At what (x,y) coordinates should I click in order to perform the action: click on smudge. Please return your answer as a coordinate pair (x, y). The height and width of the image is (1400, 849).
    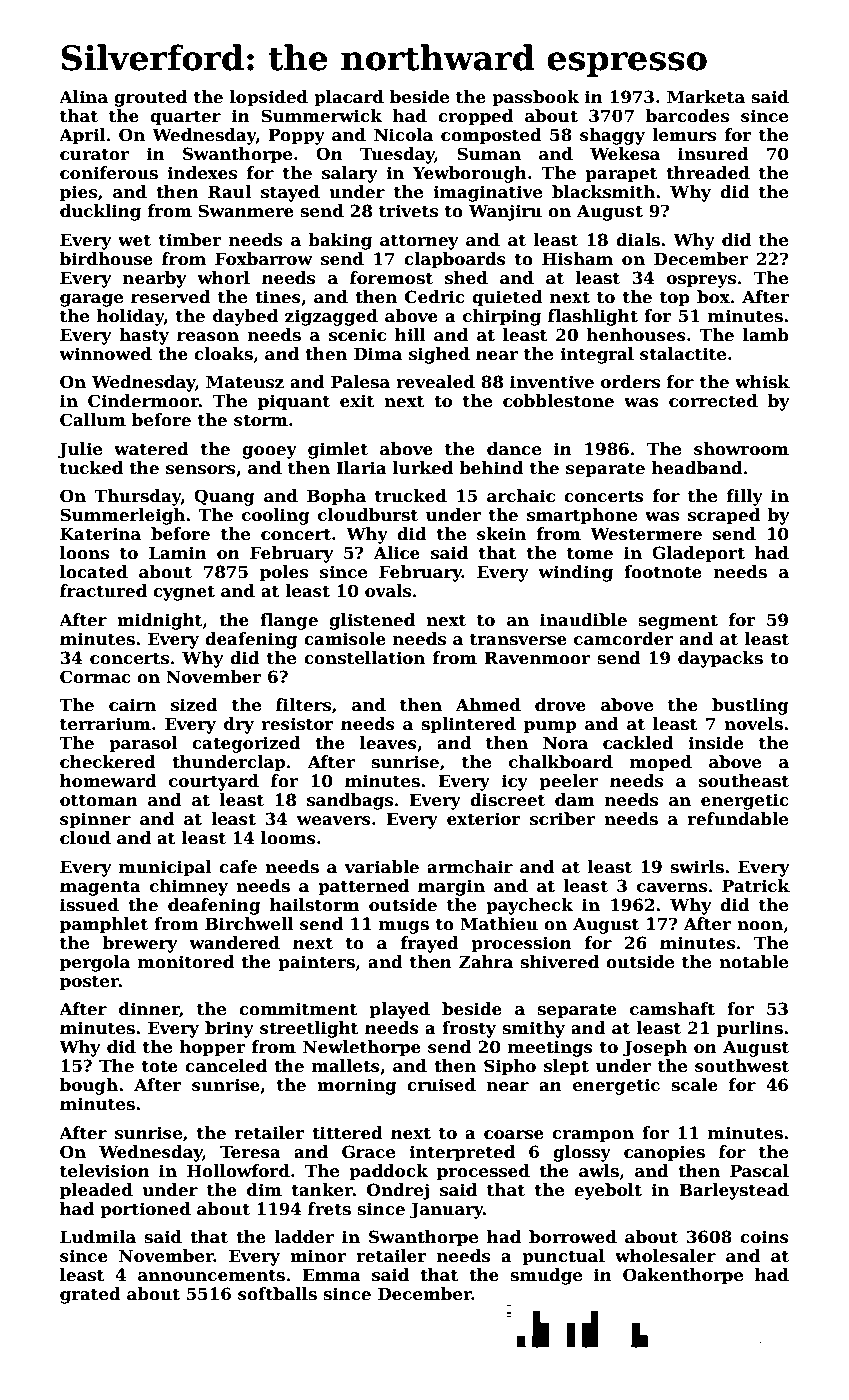
    Looking at the image, I should click on (546, 1276).
